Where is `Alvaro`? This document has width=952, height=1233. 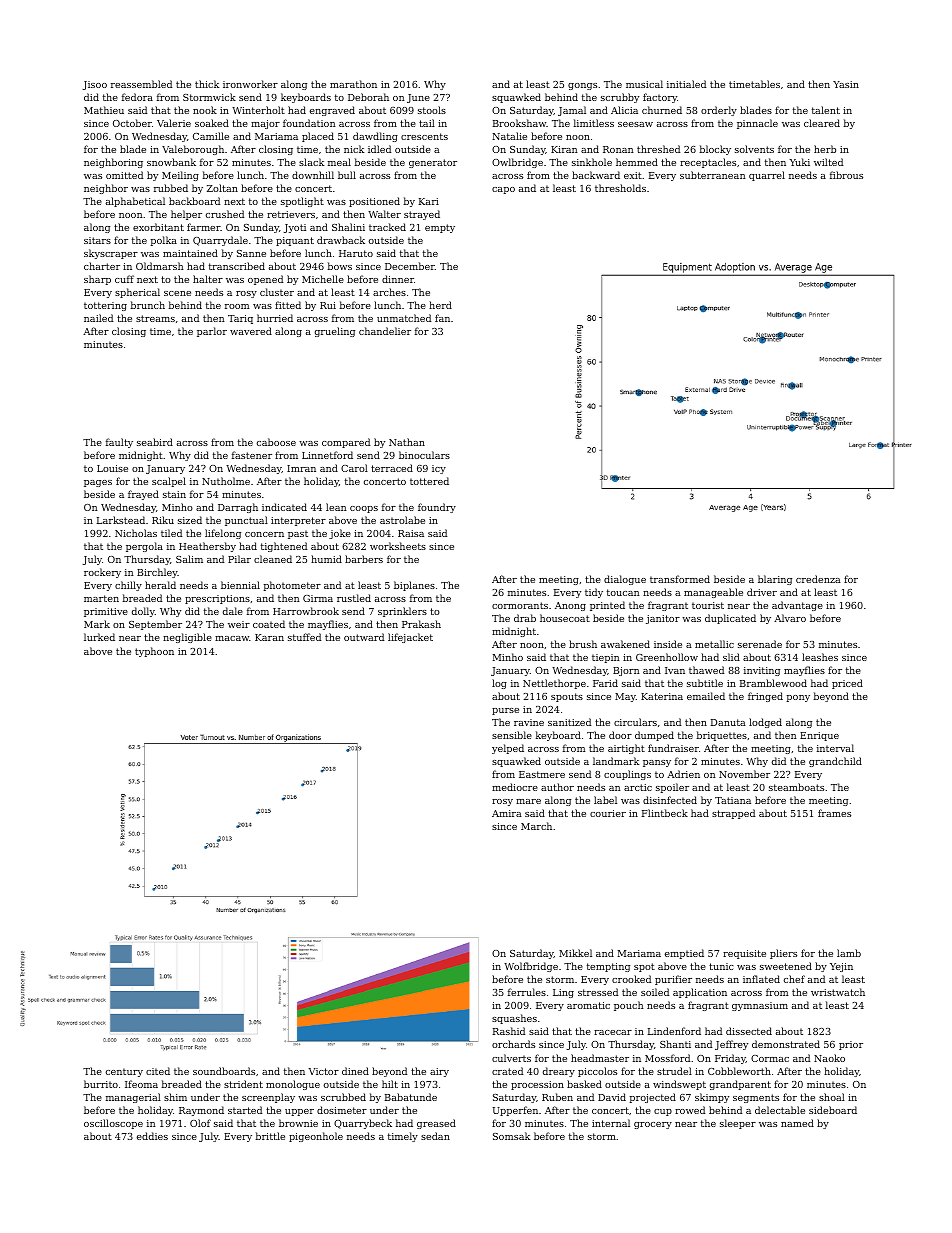
Alvaro is located at coordinates (790, 618).
